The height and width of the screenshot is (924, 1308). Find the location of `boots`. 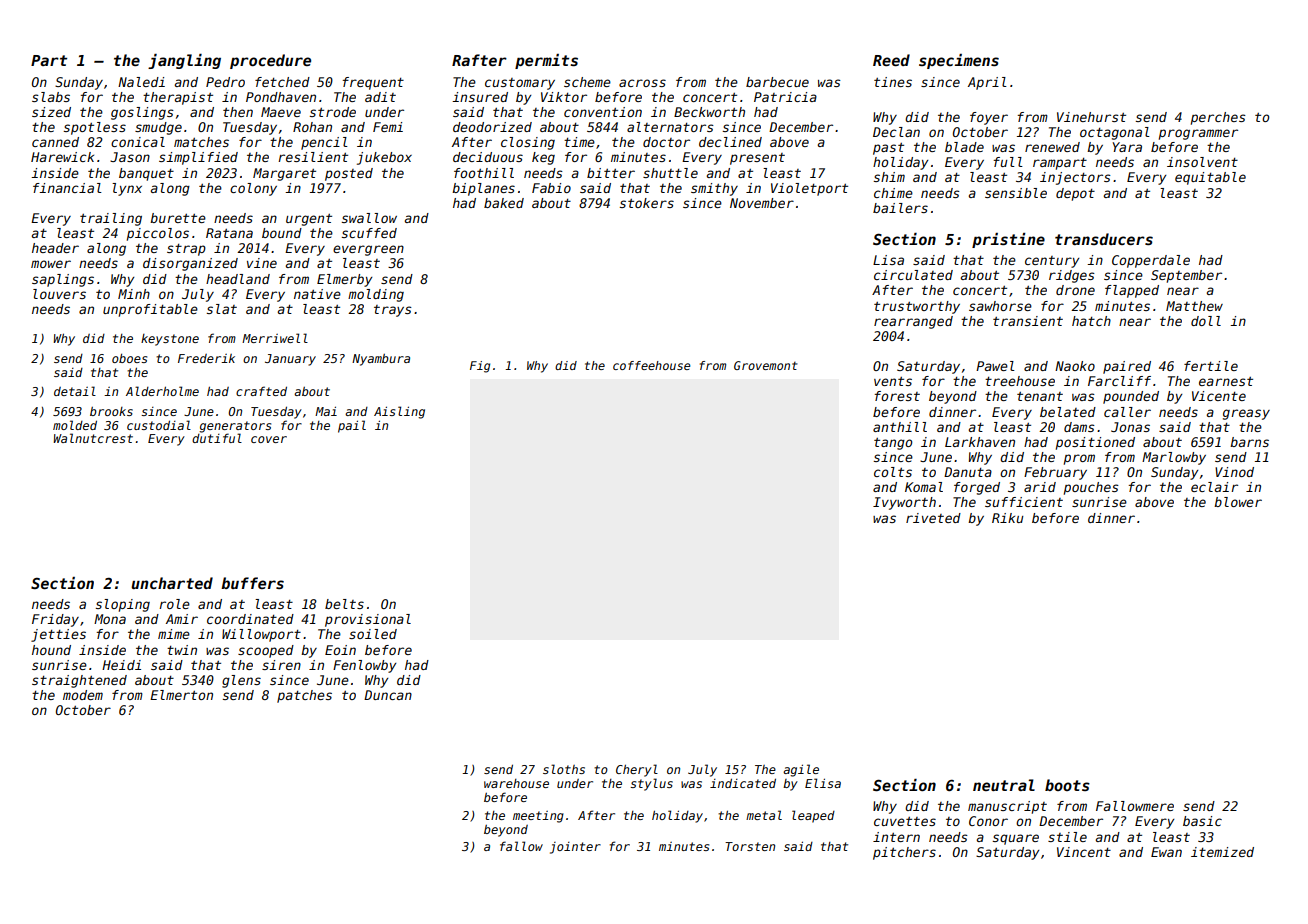

boots is located at coordinates (1067, 785).
